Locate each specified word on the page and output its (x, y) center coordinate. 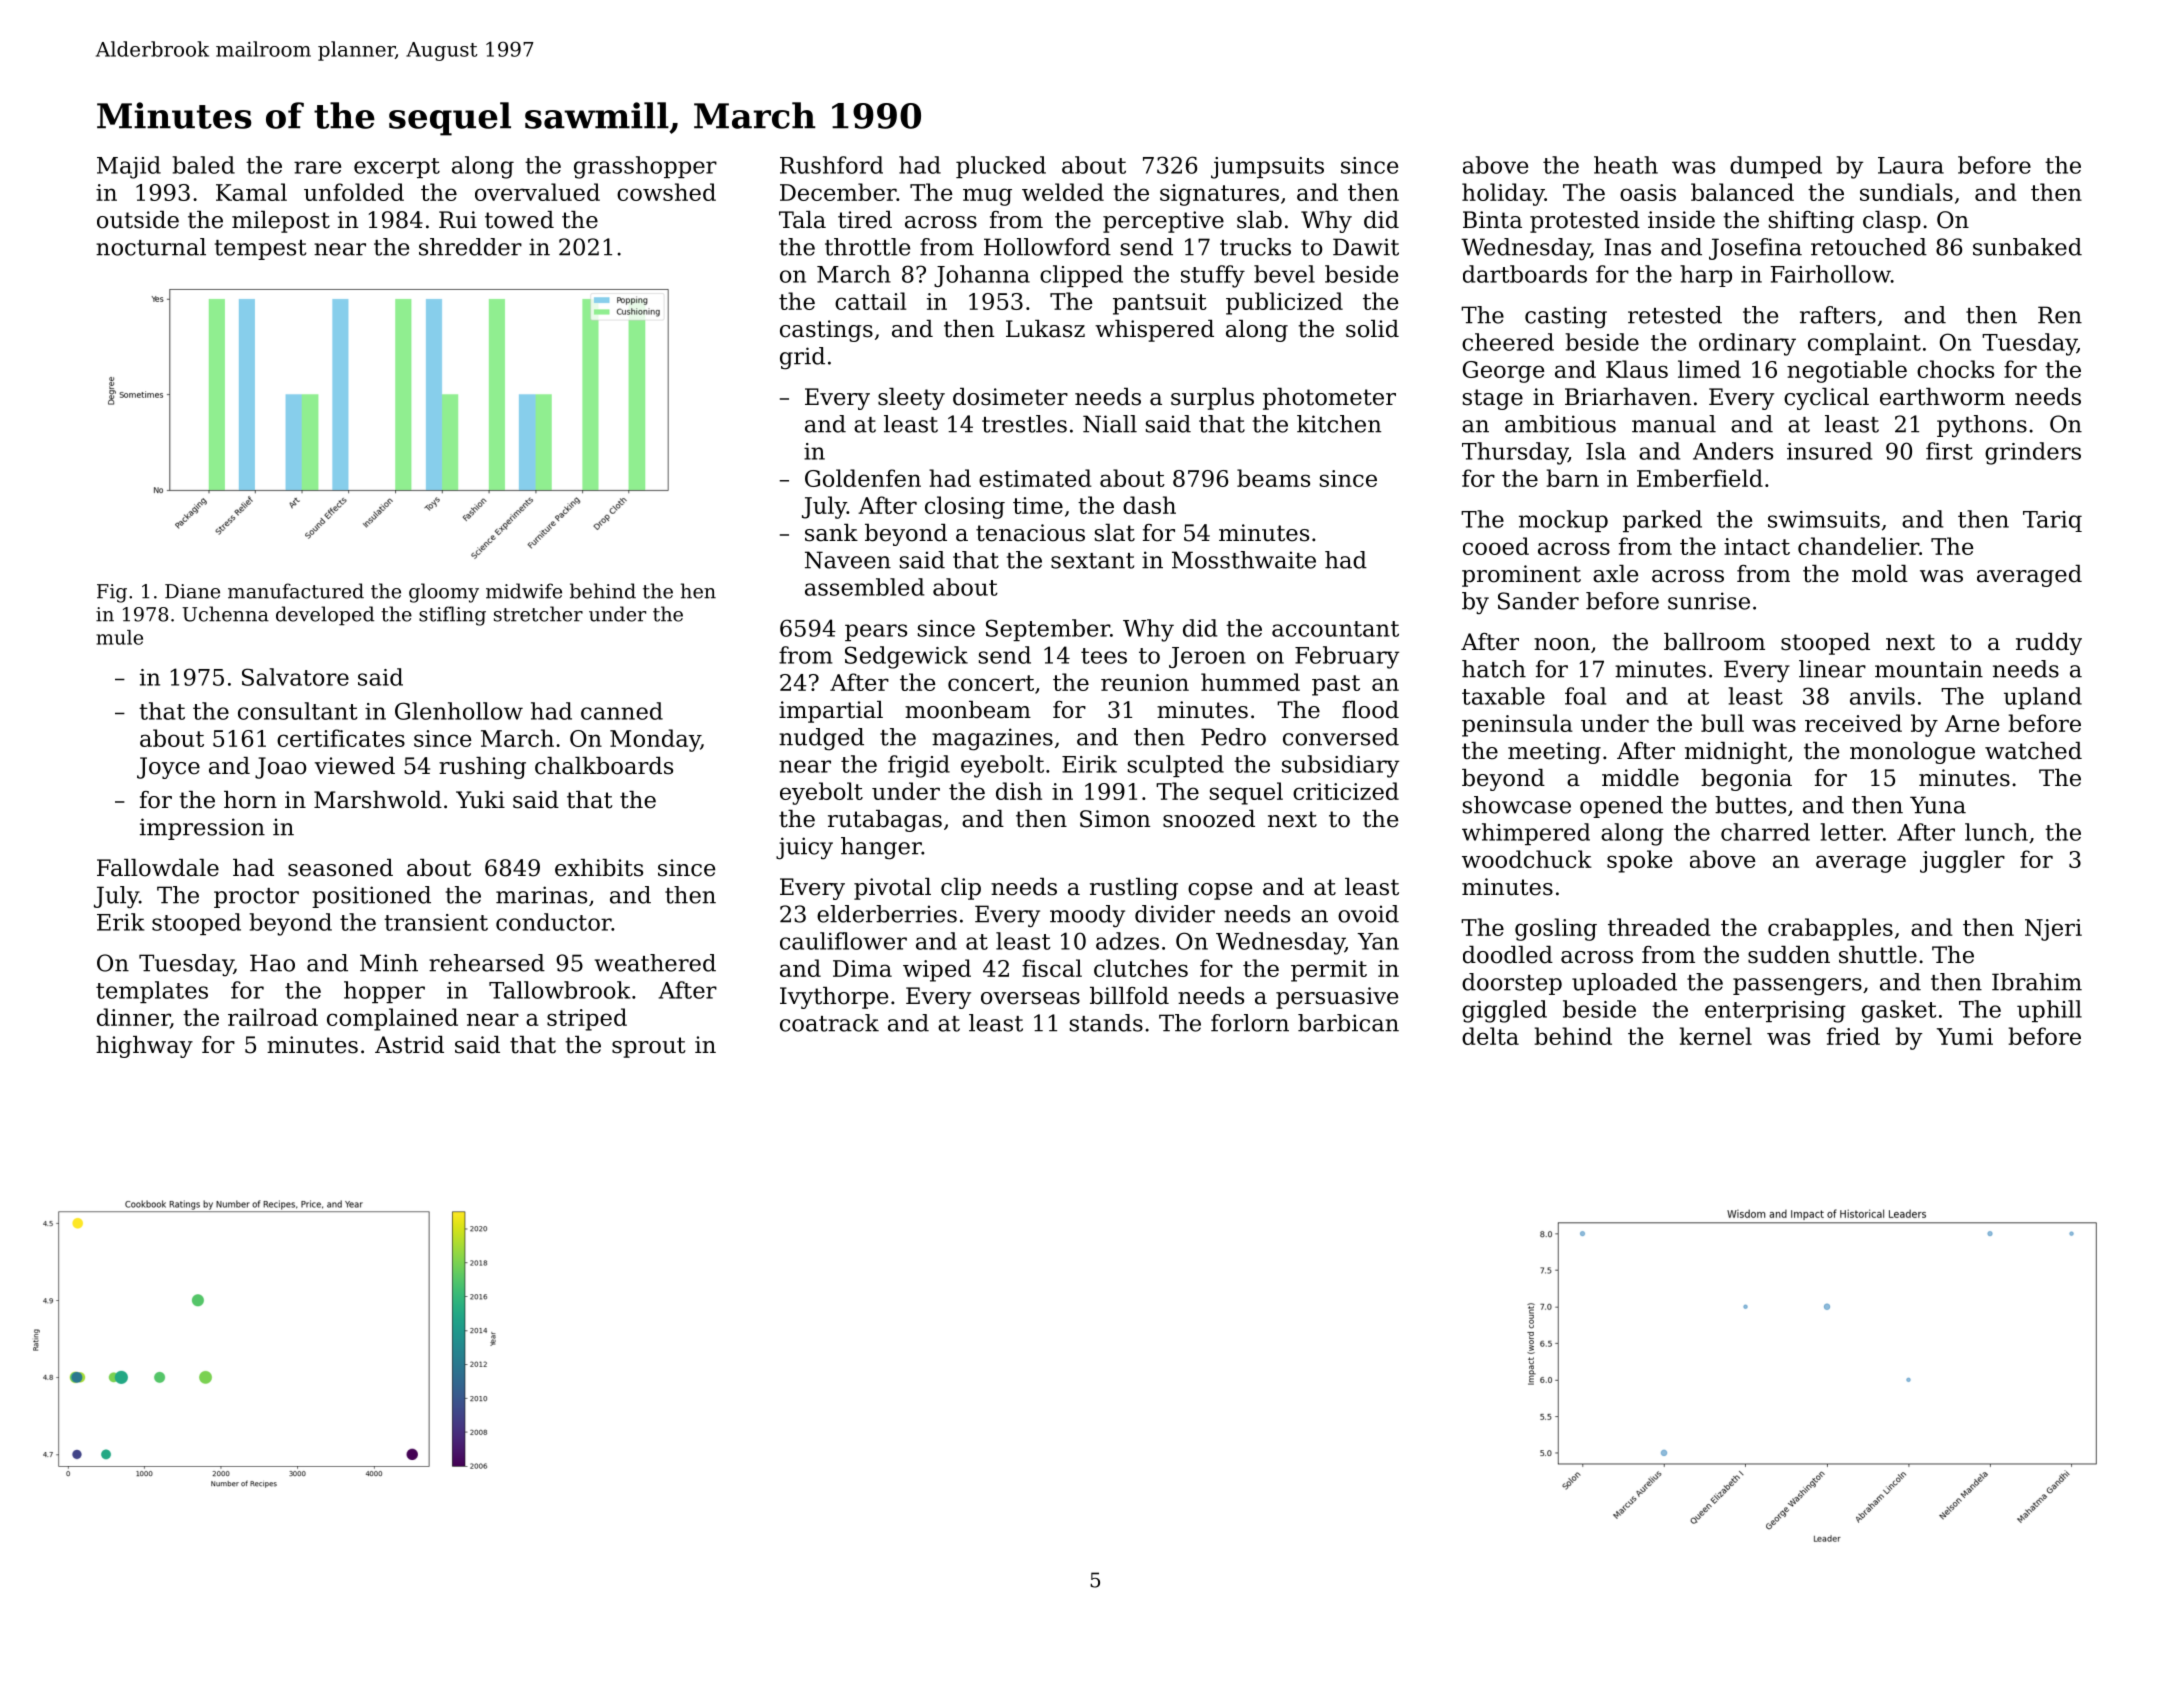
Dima (862, 968)
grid (802, 358)
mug (987, 197)
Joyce (168, 768)
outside (138, 220)
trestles (1024, 424)
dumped (1776, 167)
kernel (1716, 1036)
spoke (1640, 861)
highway (144, 1047)
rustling (1134, 889)
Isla (1606, 451)
